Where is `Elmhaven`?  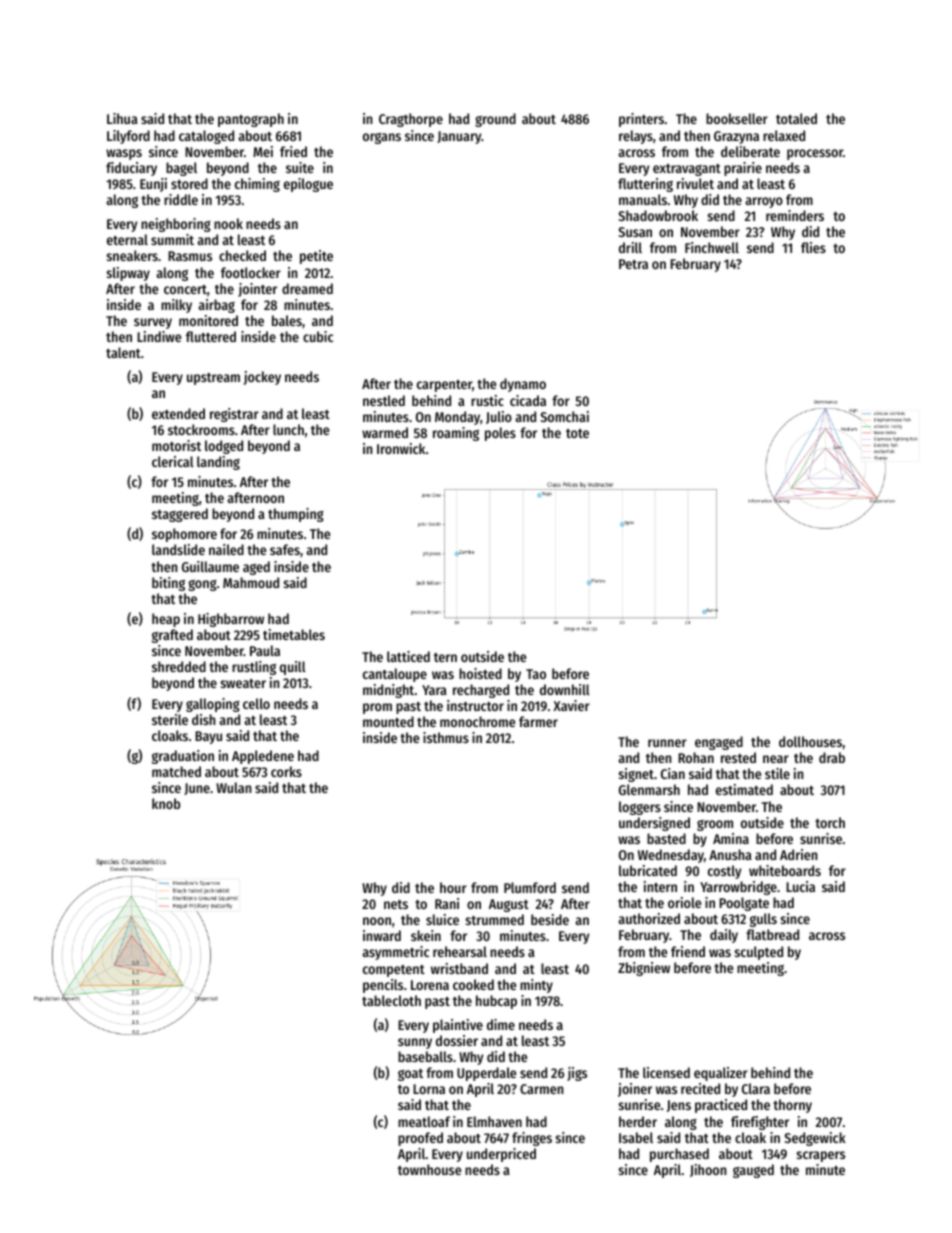
Elmhaven is located at coordinates (494, 1121).
